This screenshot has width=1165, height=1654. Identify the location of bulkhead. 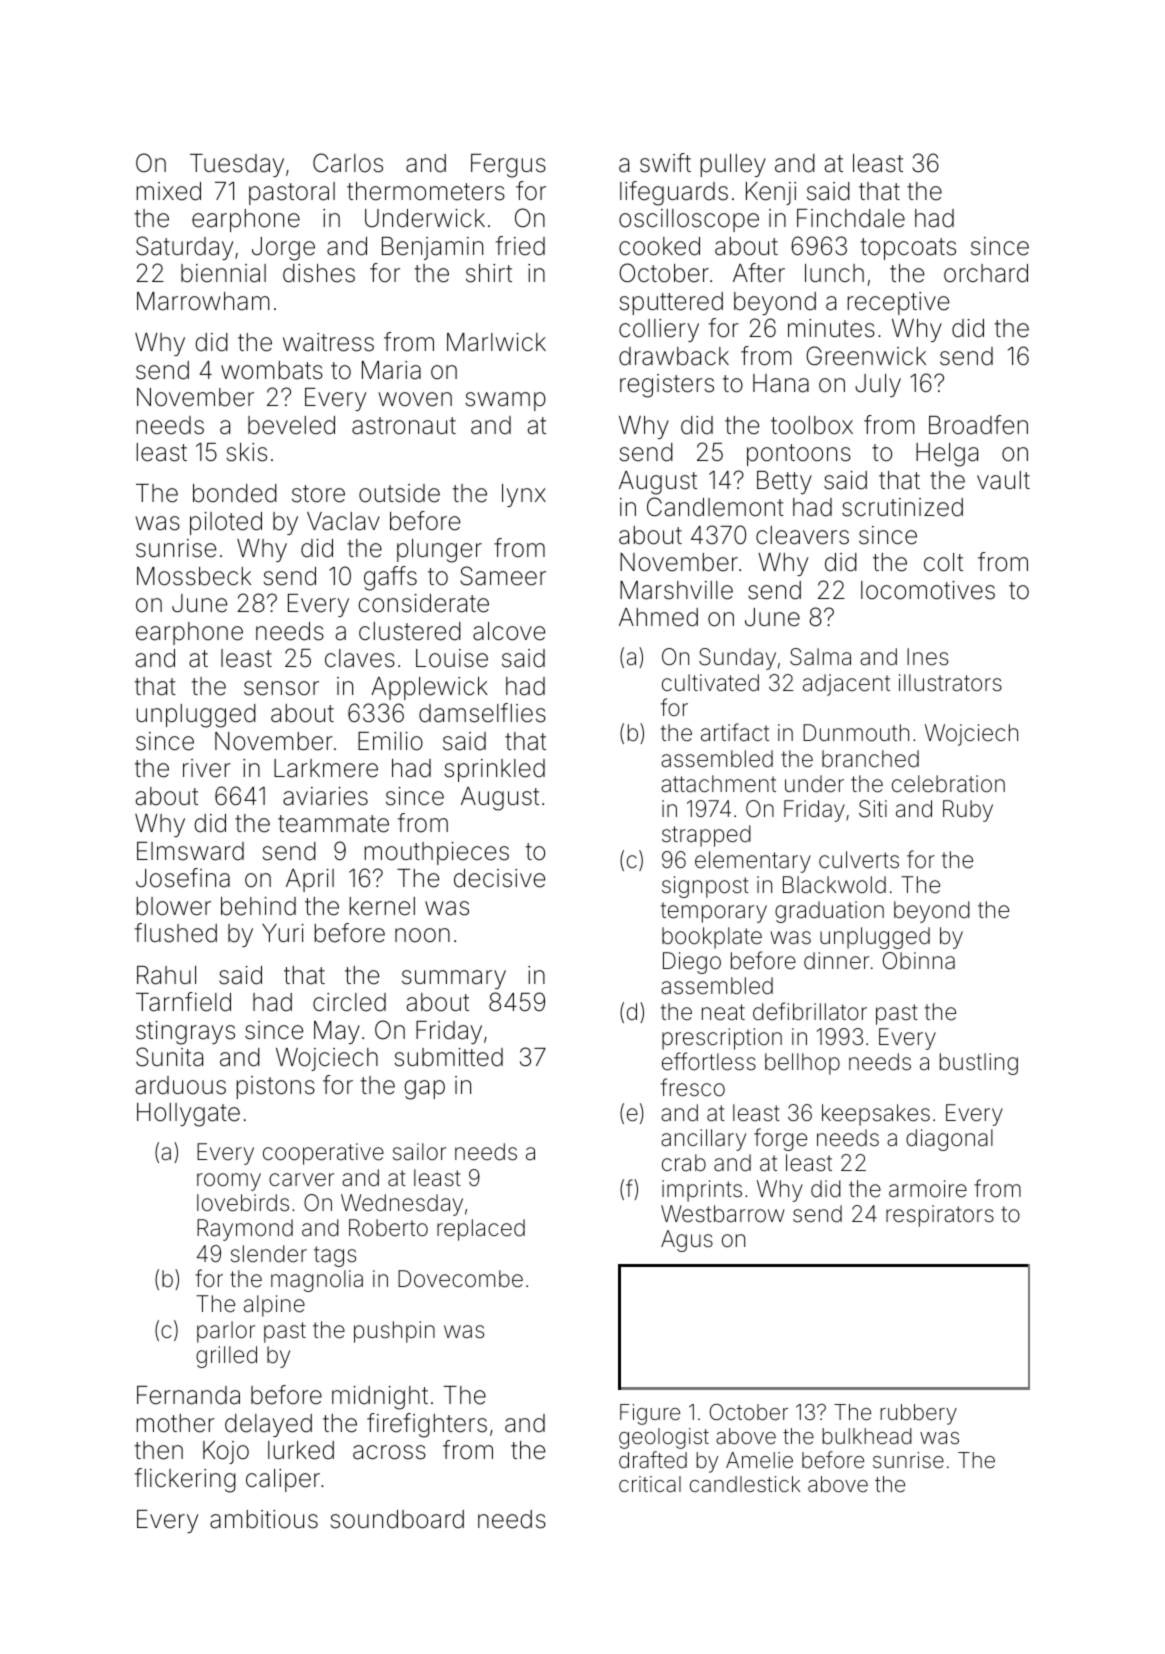
(867, 1436).
